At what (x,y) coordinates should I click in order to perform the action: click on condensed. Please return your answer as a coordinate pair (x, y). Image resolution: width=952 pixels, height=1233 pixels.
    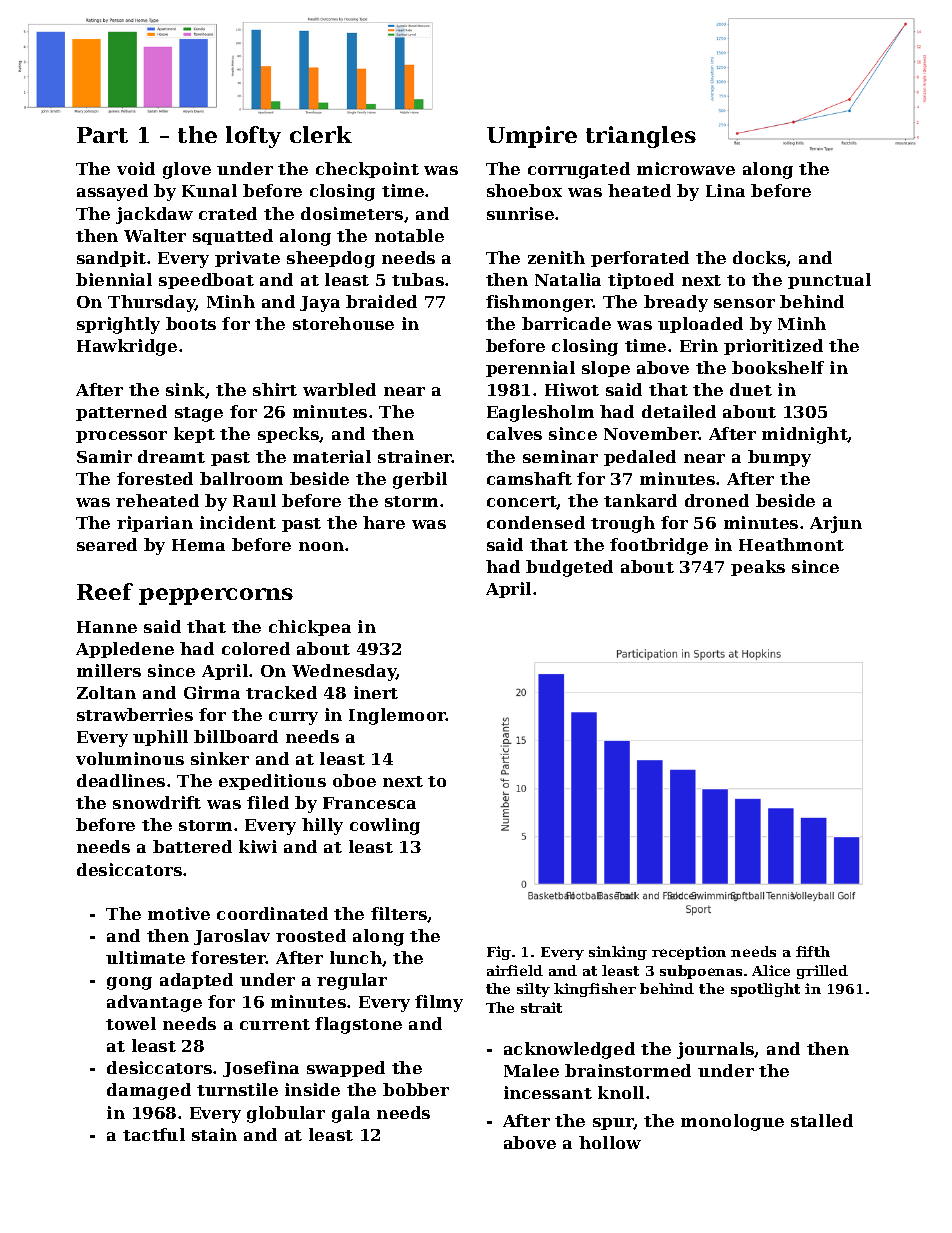
    Looking at the image, I should click on (536, 522).
